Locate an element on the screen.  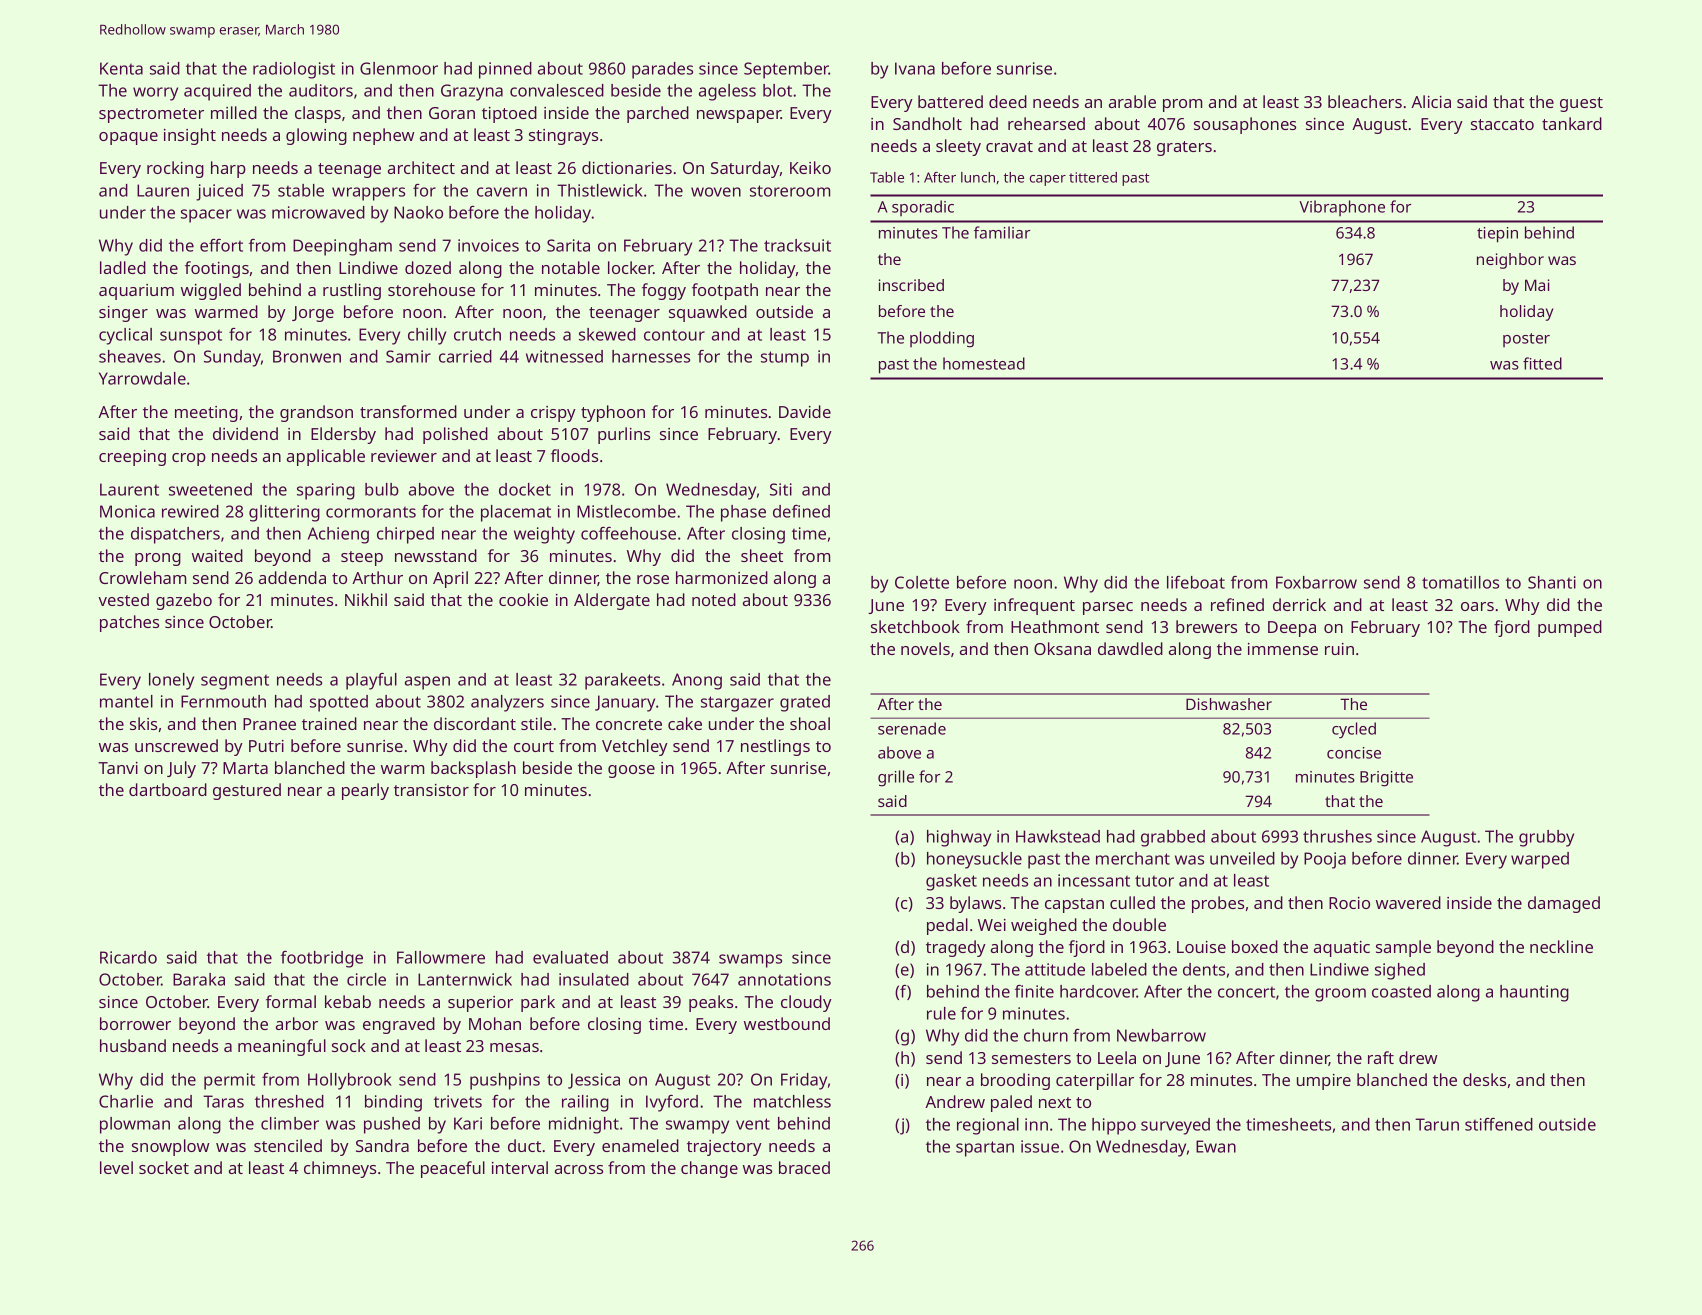
staccato is located at coordinates (1502, 124).
